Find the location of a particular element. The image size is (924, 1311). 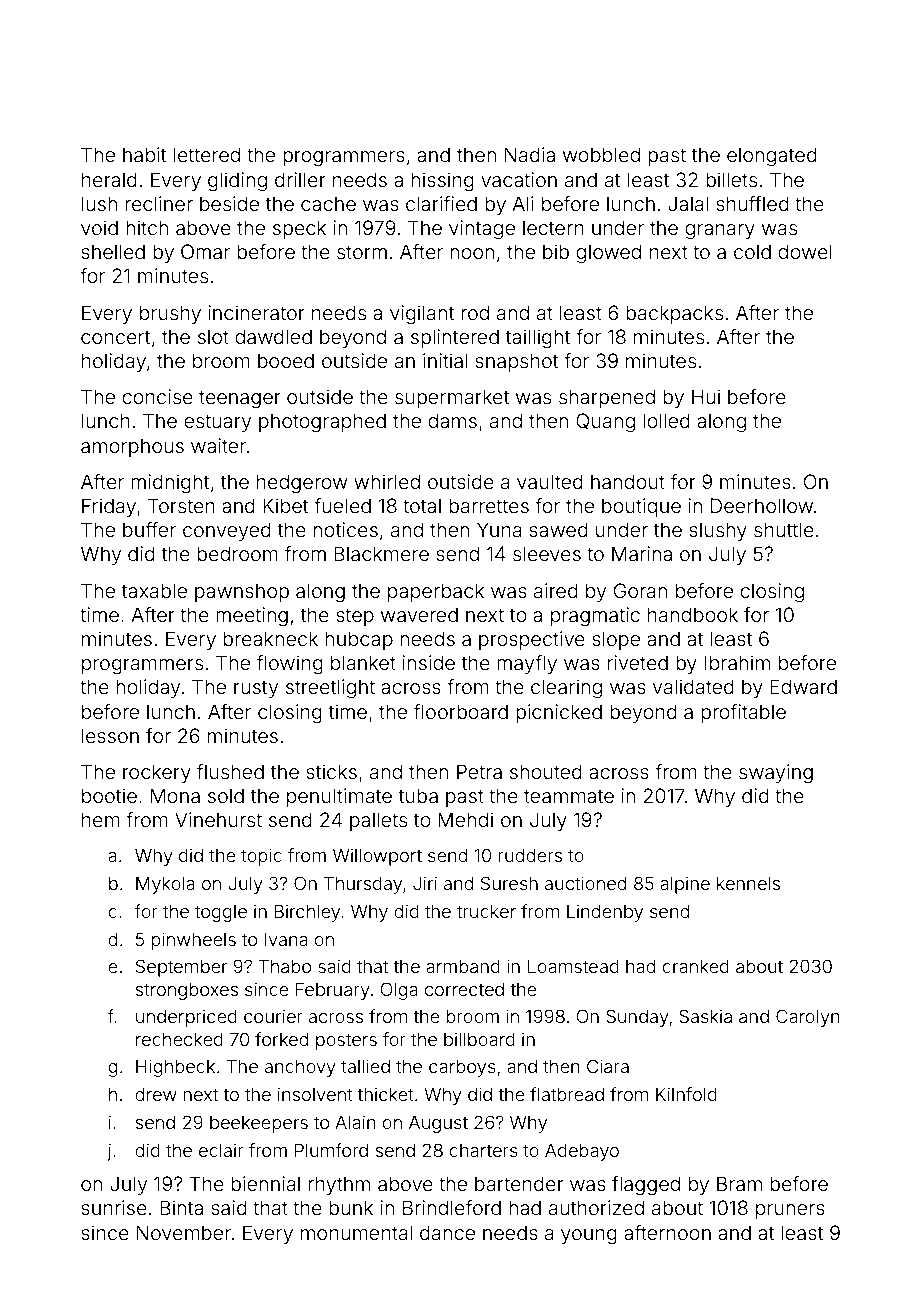

concert is located at coordinates (115, 337).
